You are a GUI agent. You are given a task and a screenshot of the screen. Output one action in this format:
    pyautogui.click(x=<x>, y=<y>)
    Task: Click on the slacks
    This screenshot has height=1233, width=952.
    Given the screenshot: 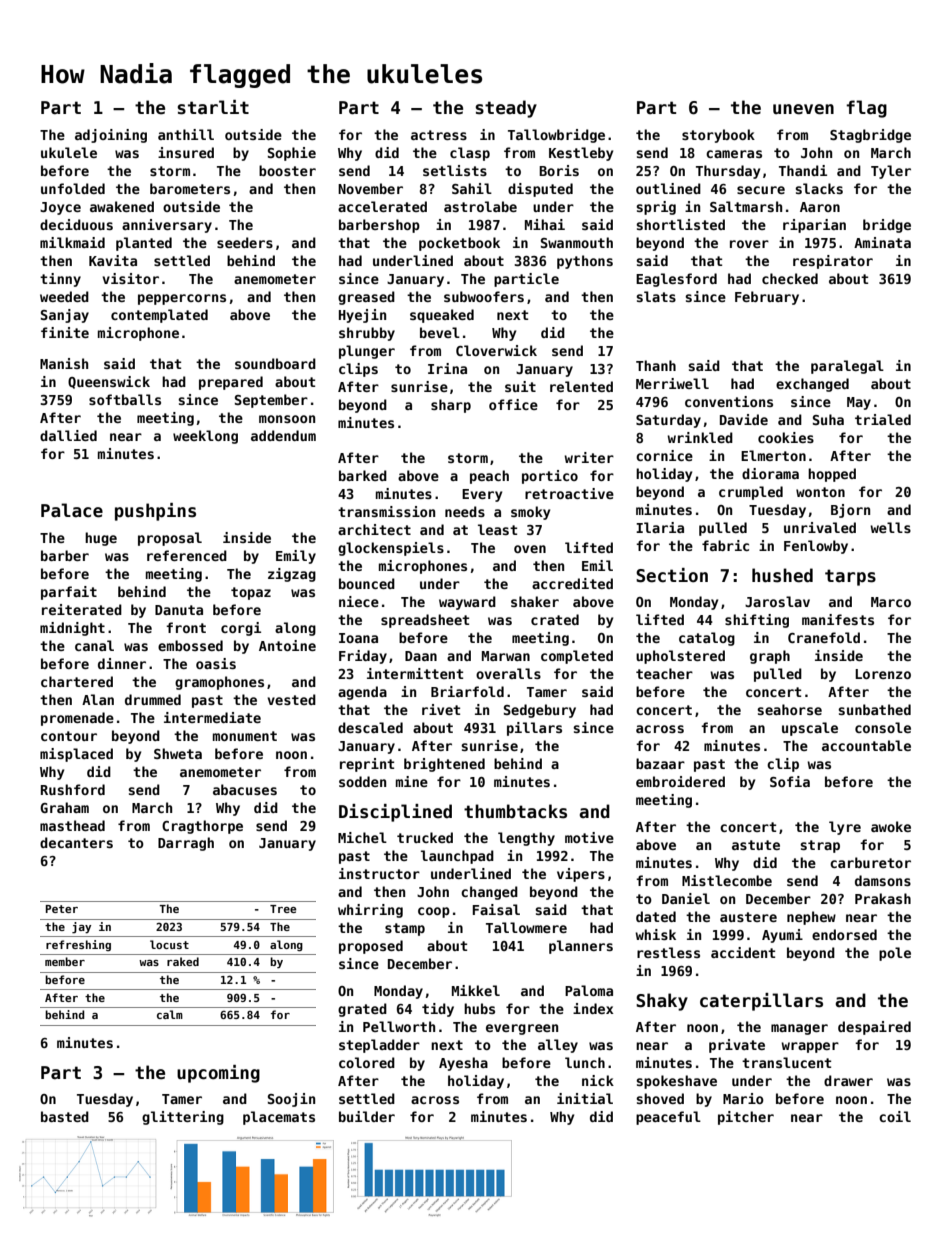 What is the action you would take?
    pyautogui.click(x=819, y=188)
